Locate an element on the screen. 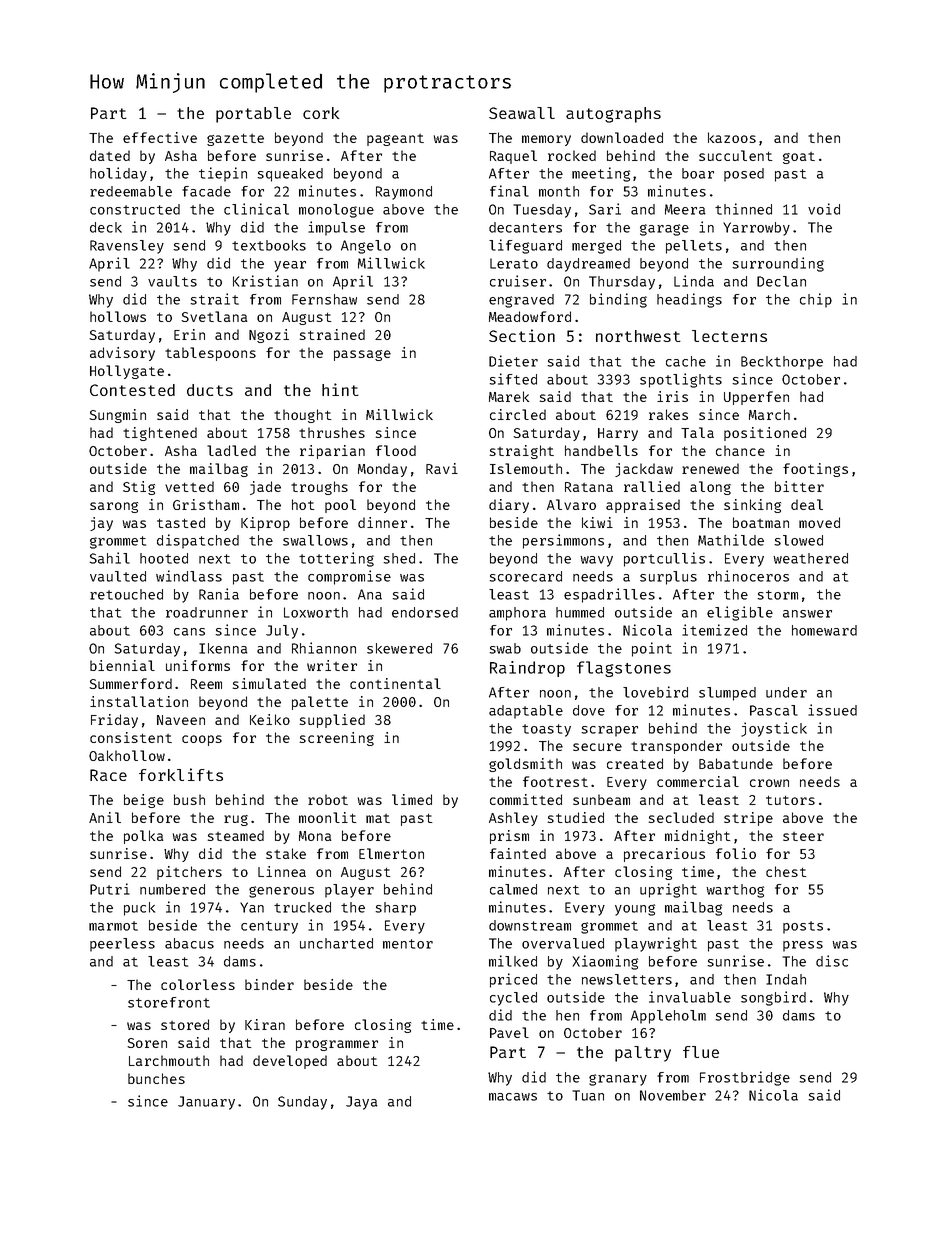 The image size is (952, 1233). rakes is located at coordinates (668, 414).
